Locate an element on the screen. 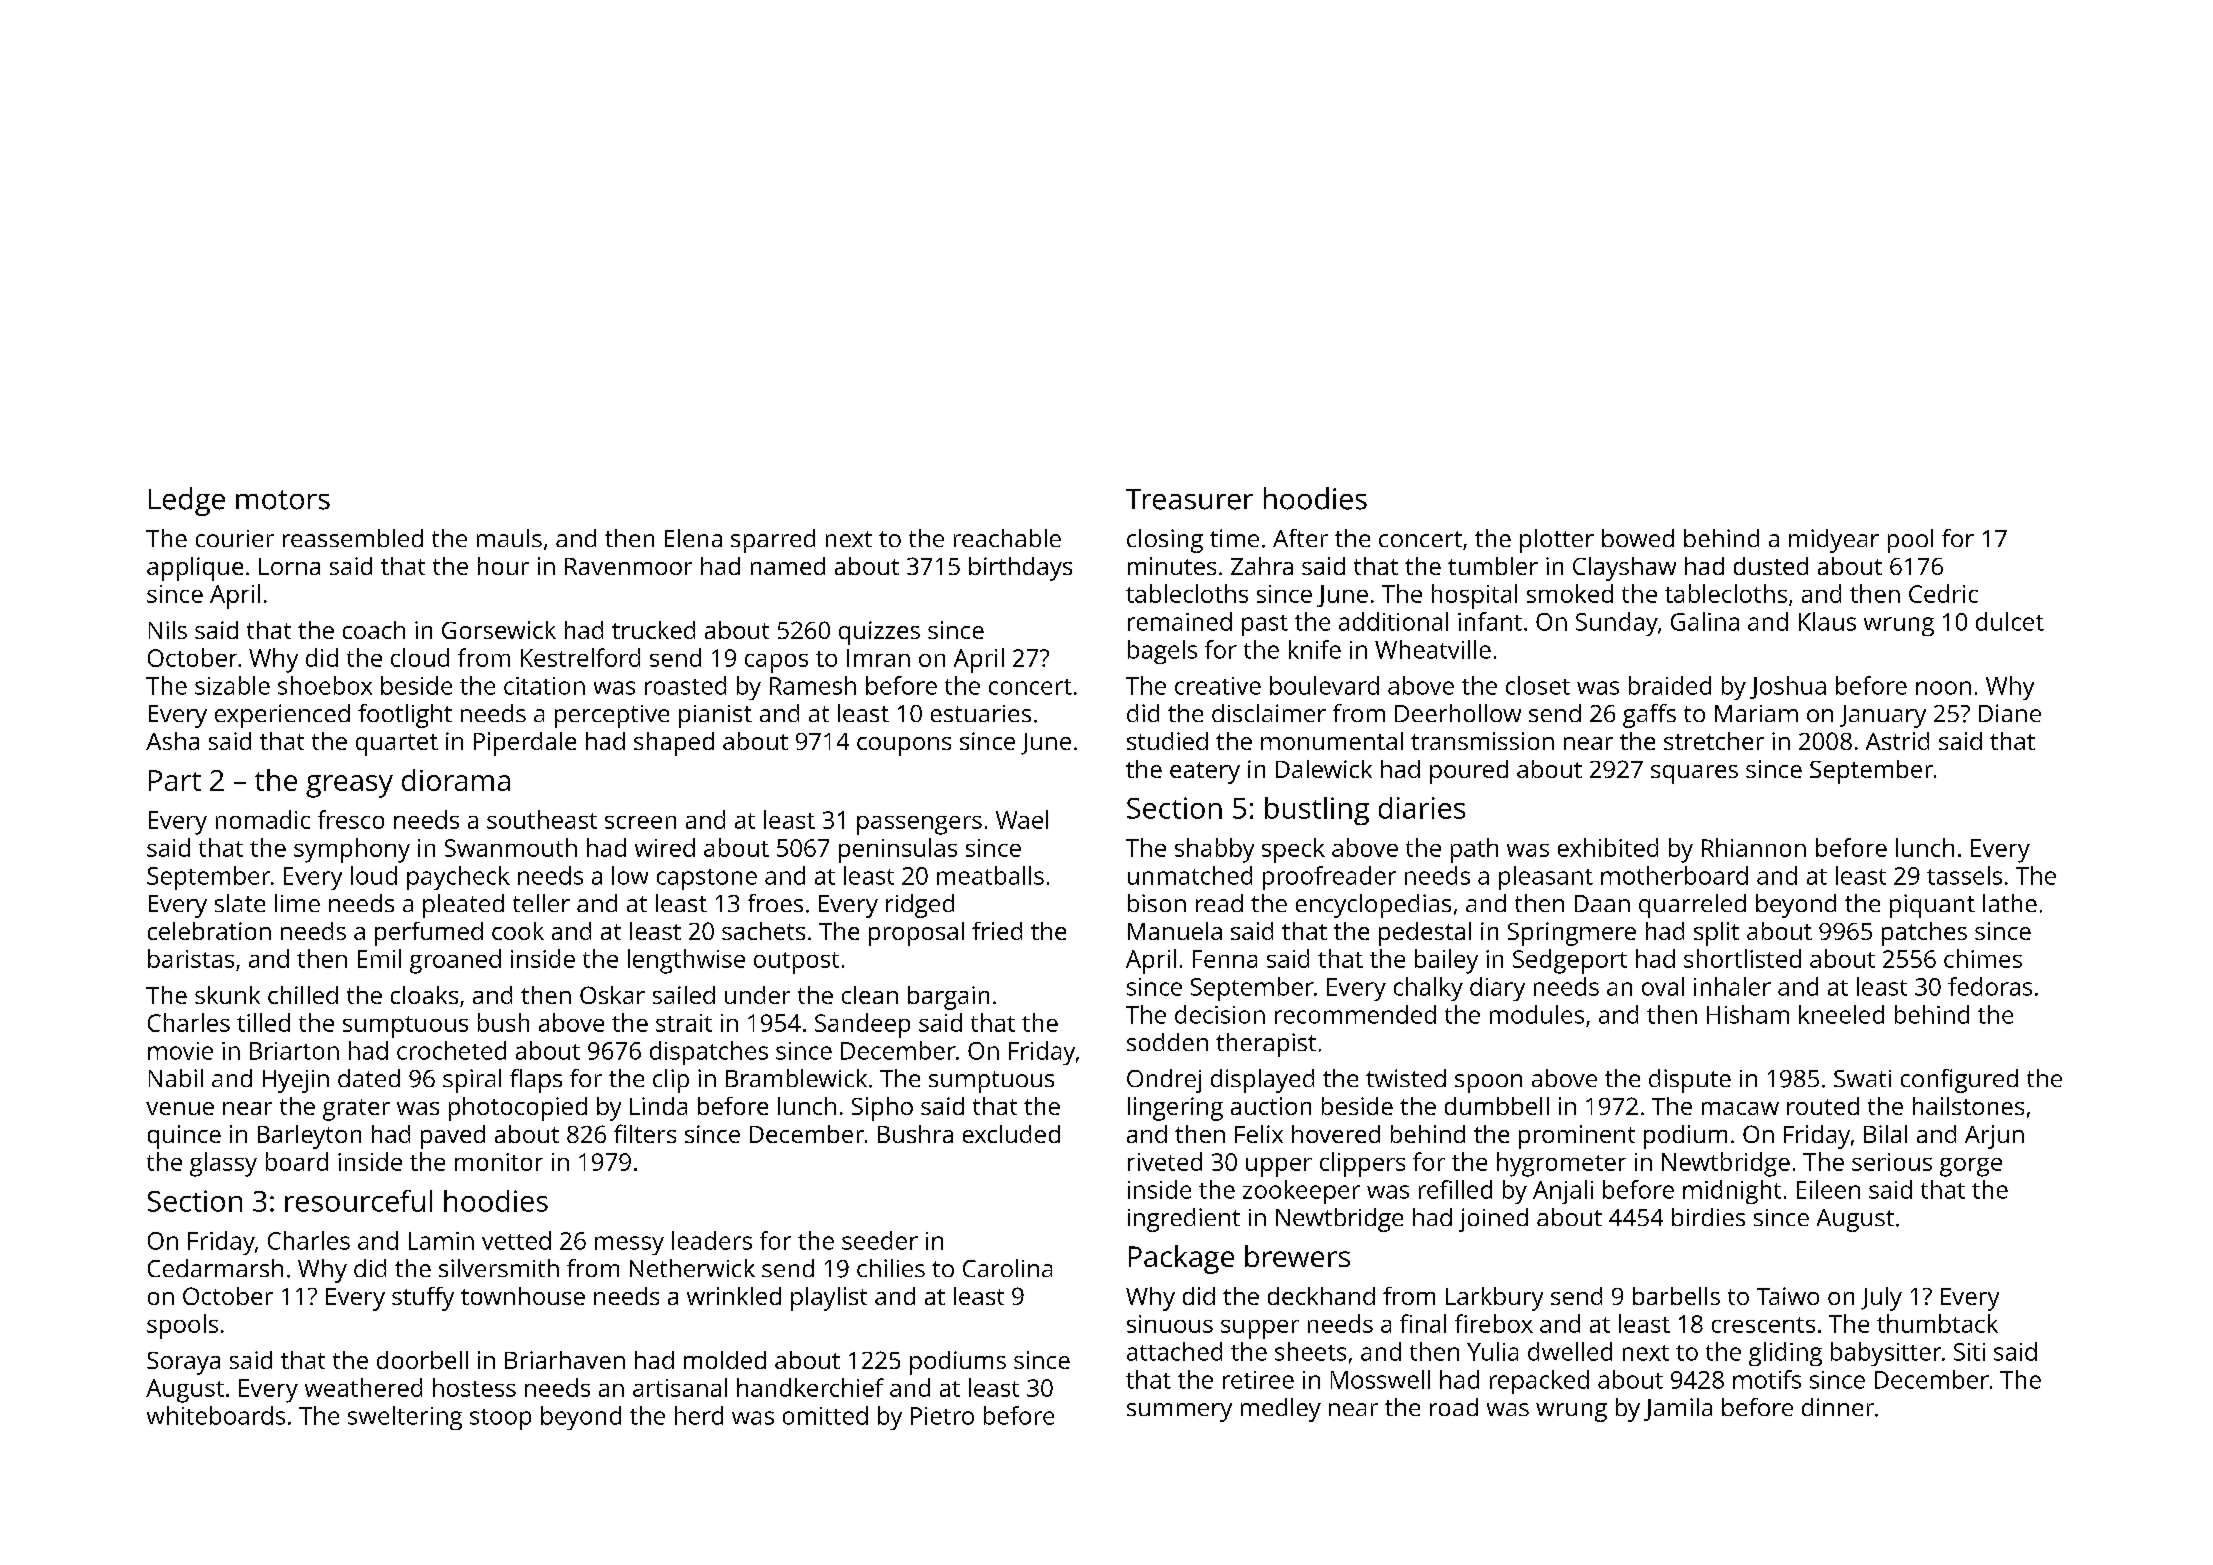 This screenshot has height=1565, width=2213. deckhand is located at coordinates (1321, 1296).
